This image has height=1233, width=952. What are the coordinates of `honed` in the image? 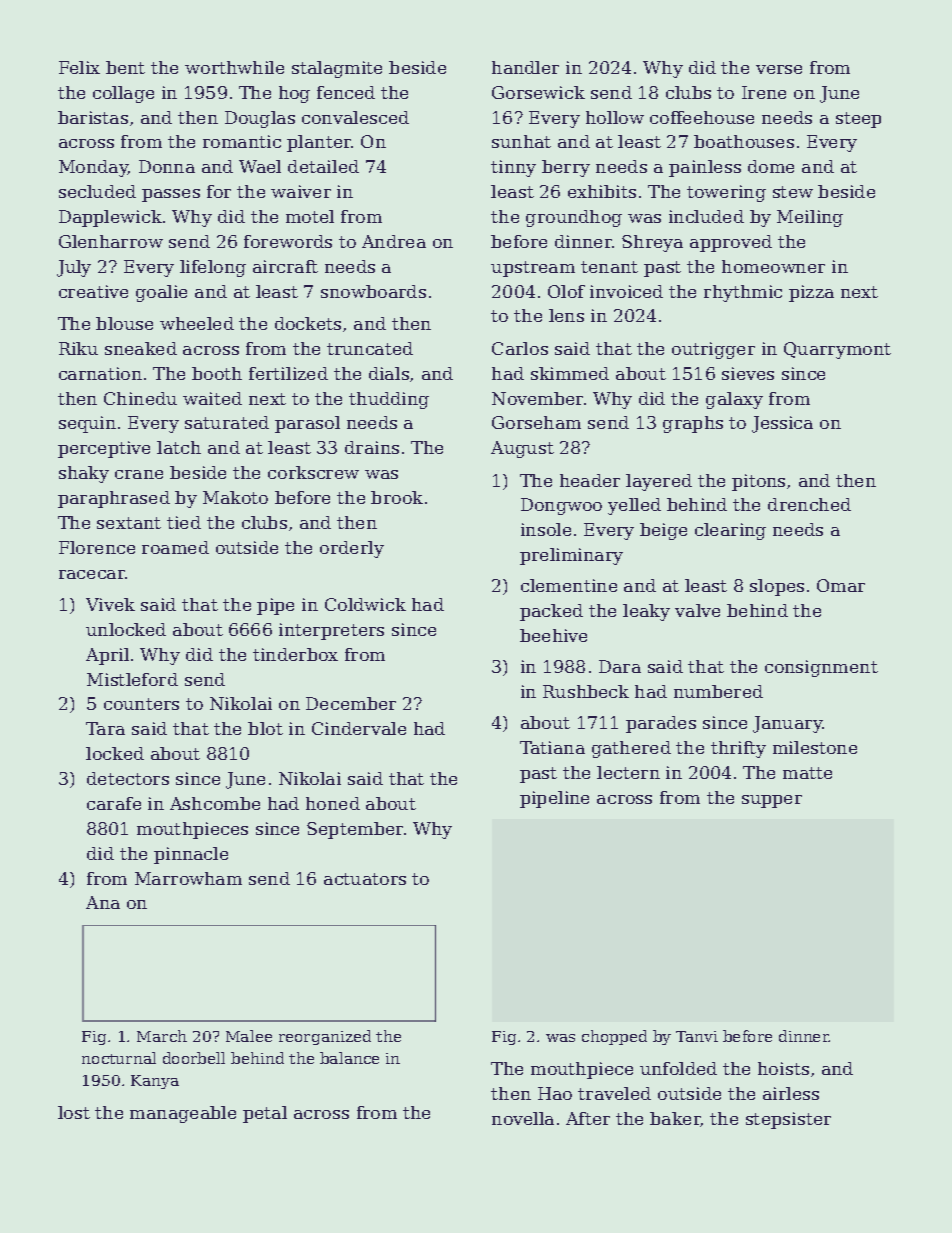 It's located at (333, 803).
